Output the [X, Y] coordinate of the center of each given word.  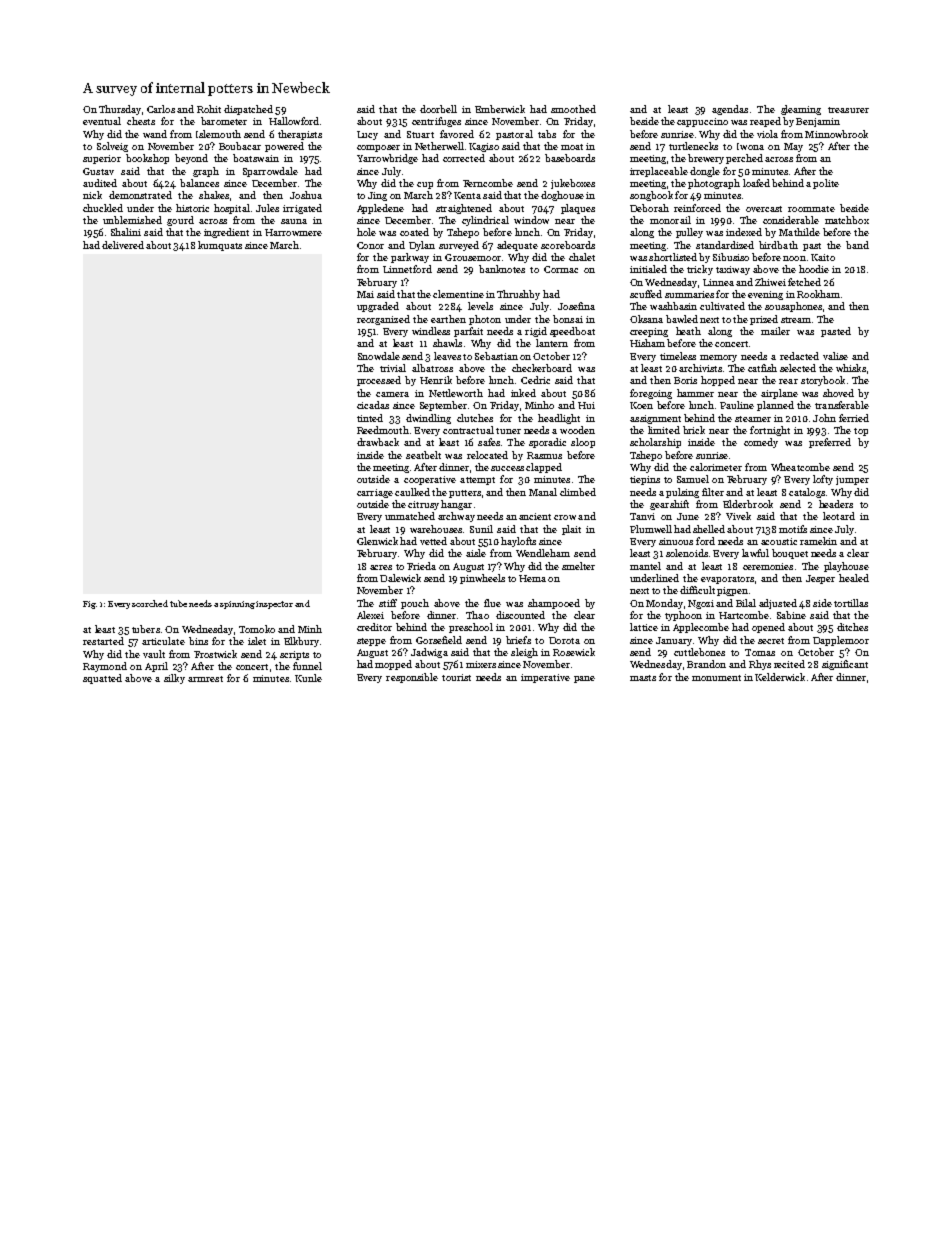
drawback [378, 442]
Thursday [120, 110]
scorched [150, 603]
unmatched [410, 516]
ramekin [818, 541]
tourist [456, 677]
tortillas [851, 603]
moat [572, 147]
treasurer [848, 110]
